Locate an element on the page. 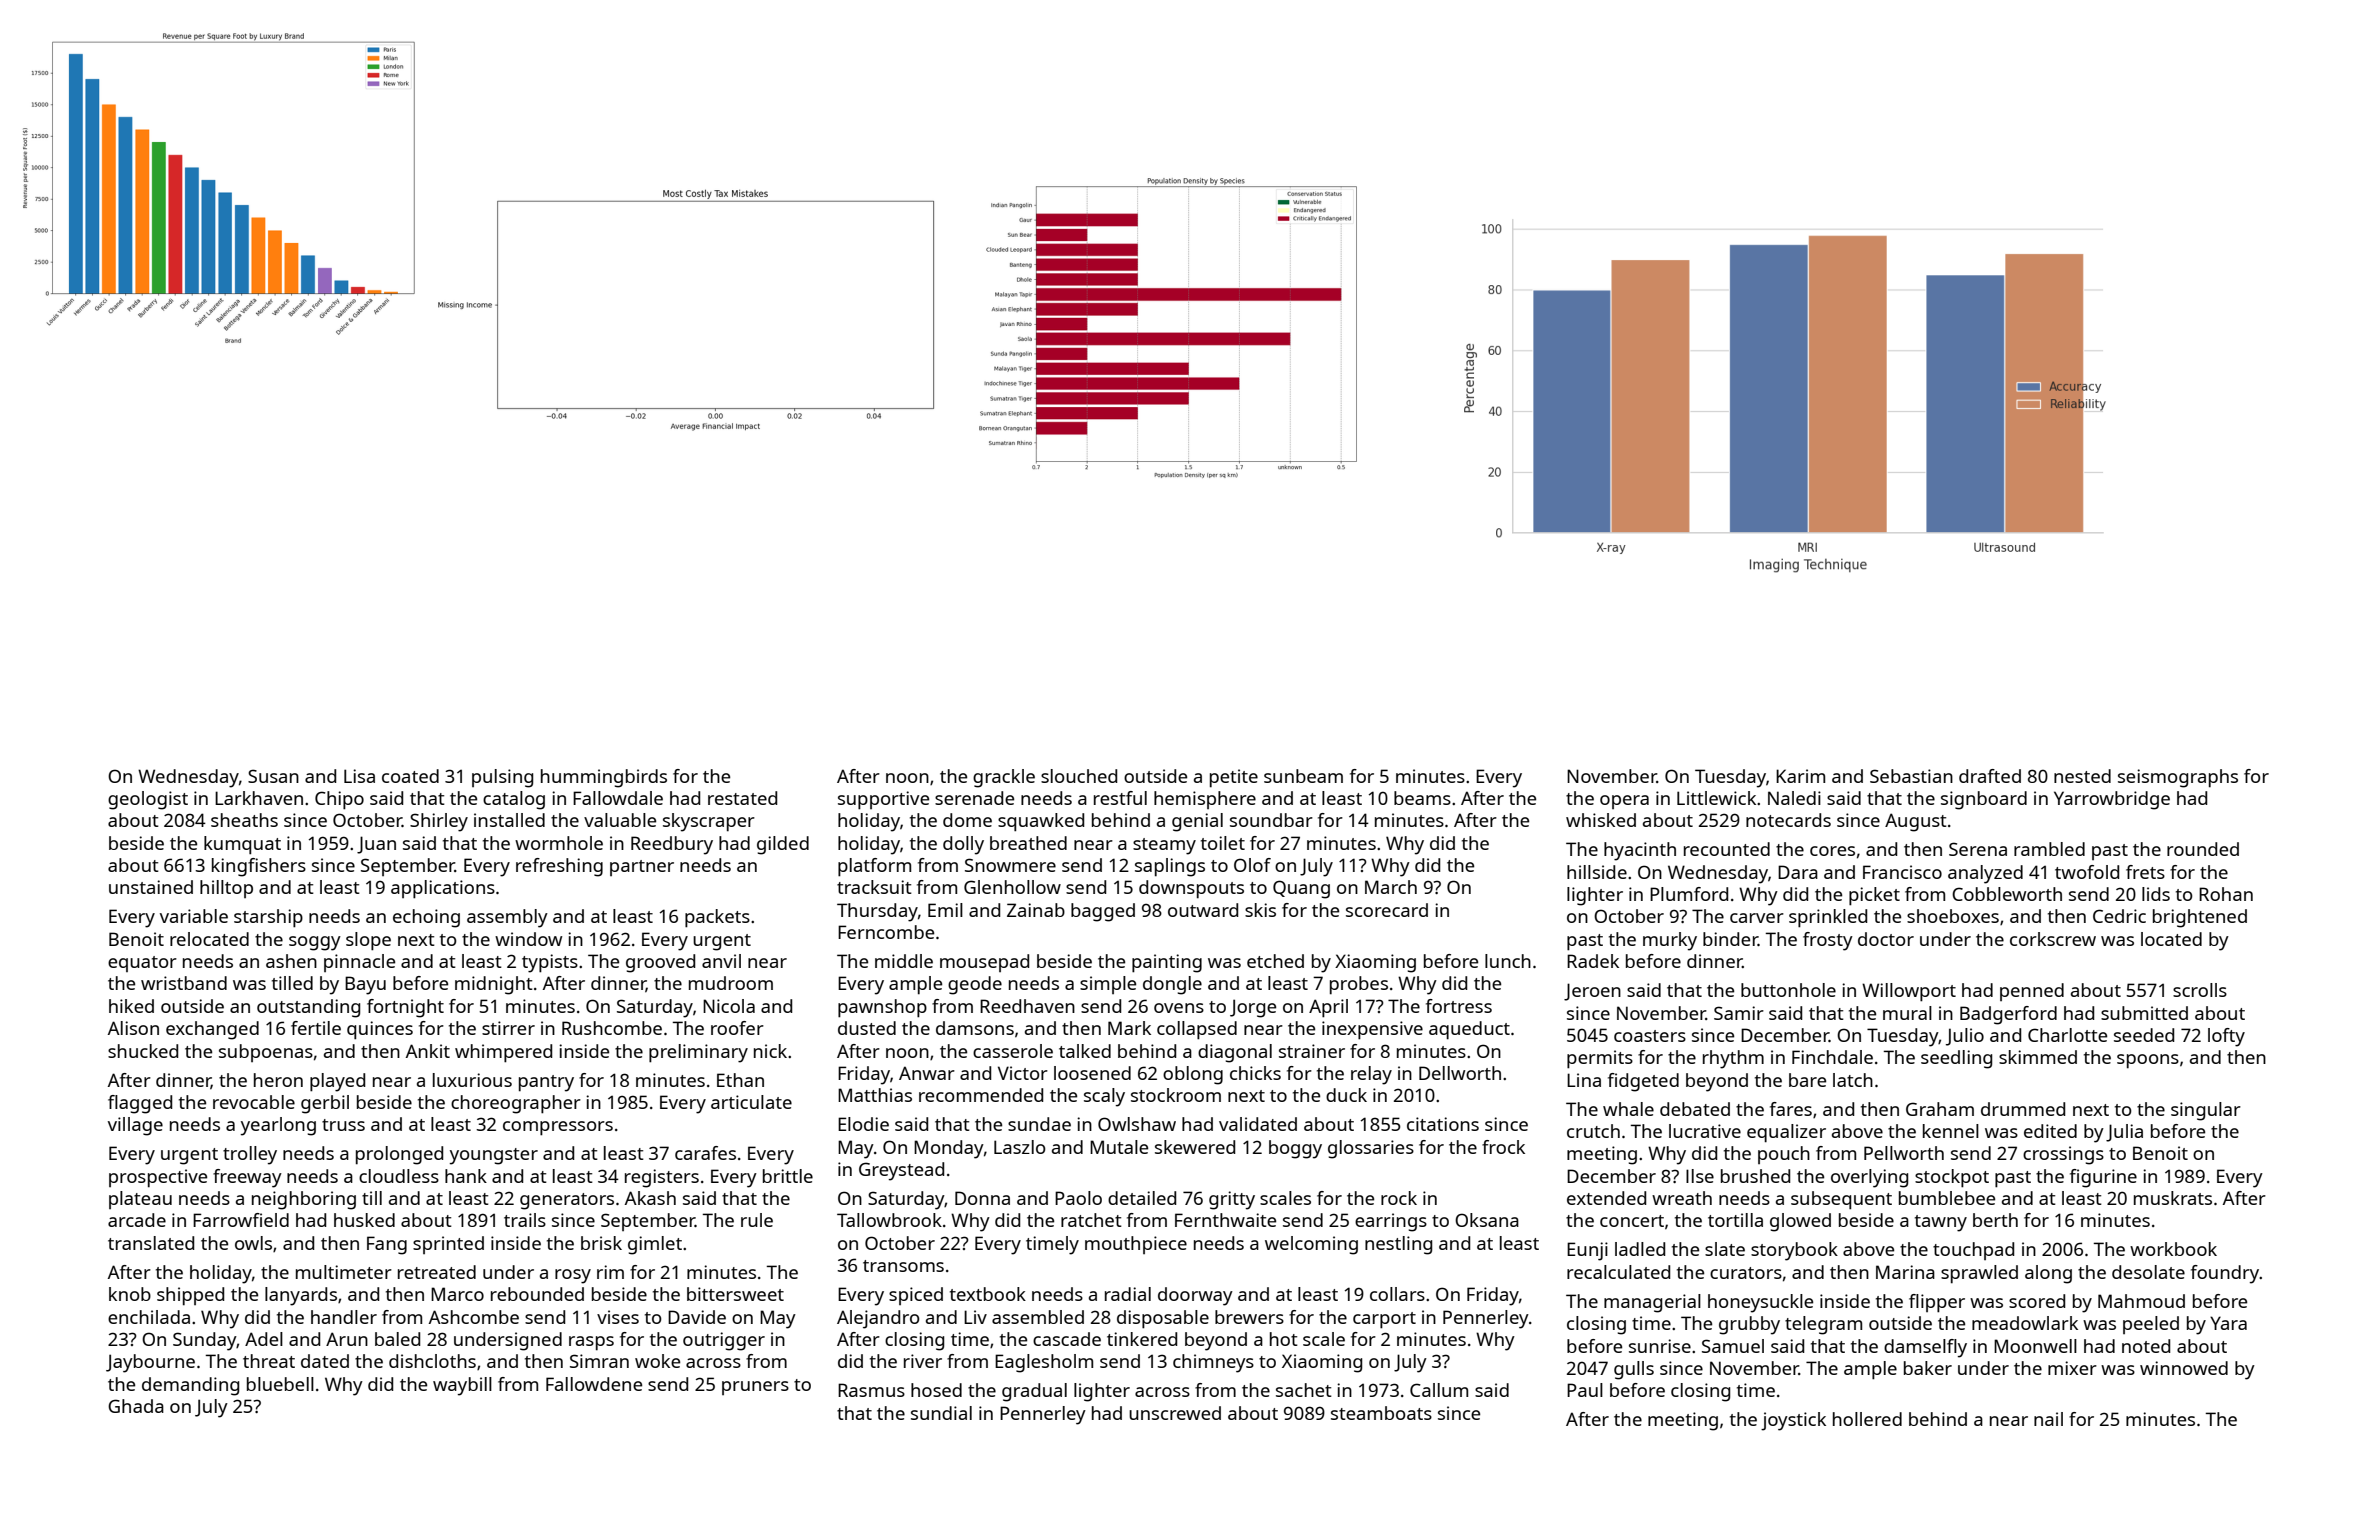 The height and width of the page is (1540, 2380). citations is located at coordinates (1443, 1124).
